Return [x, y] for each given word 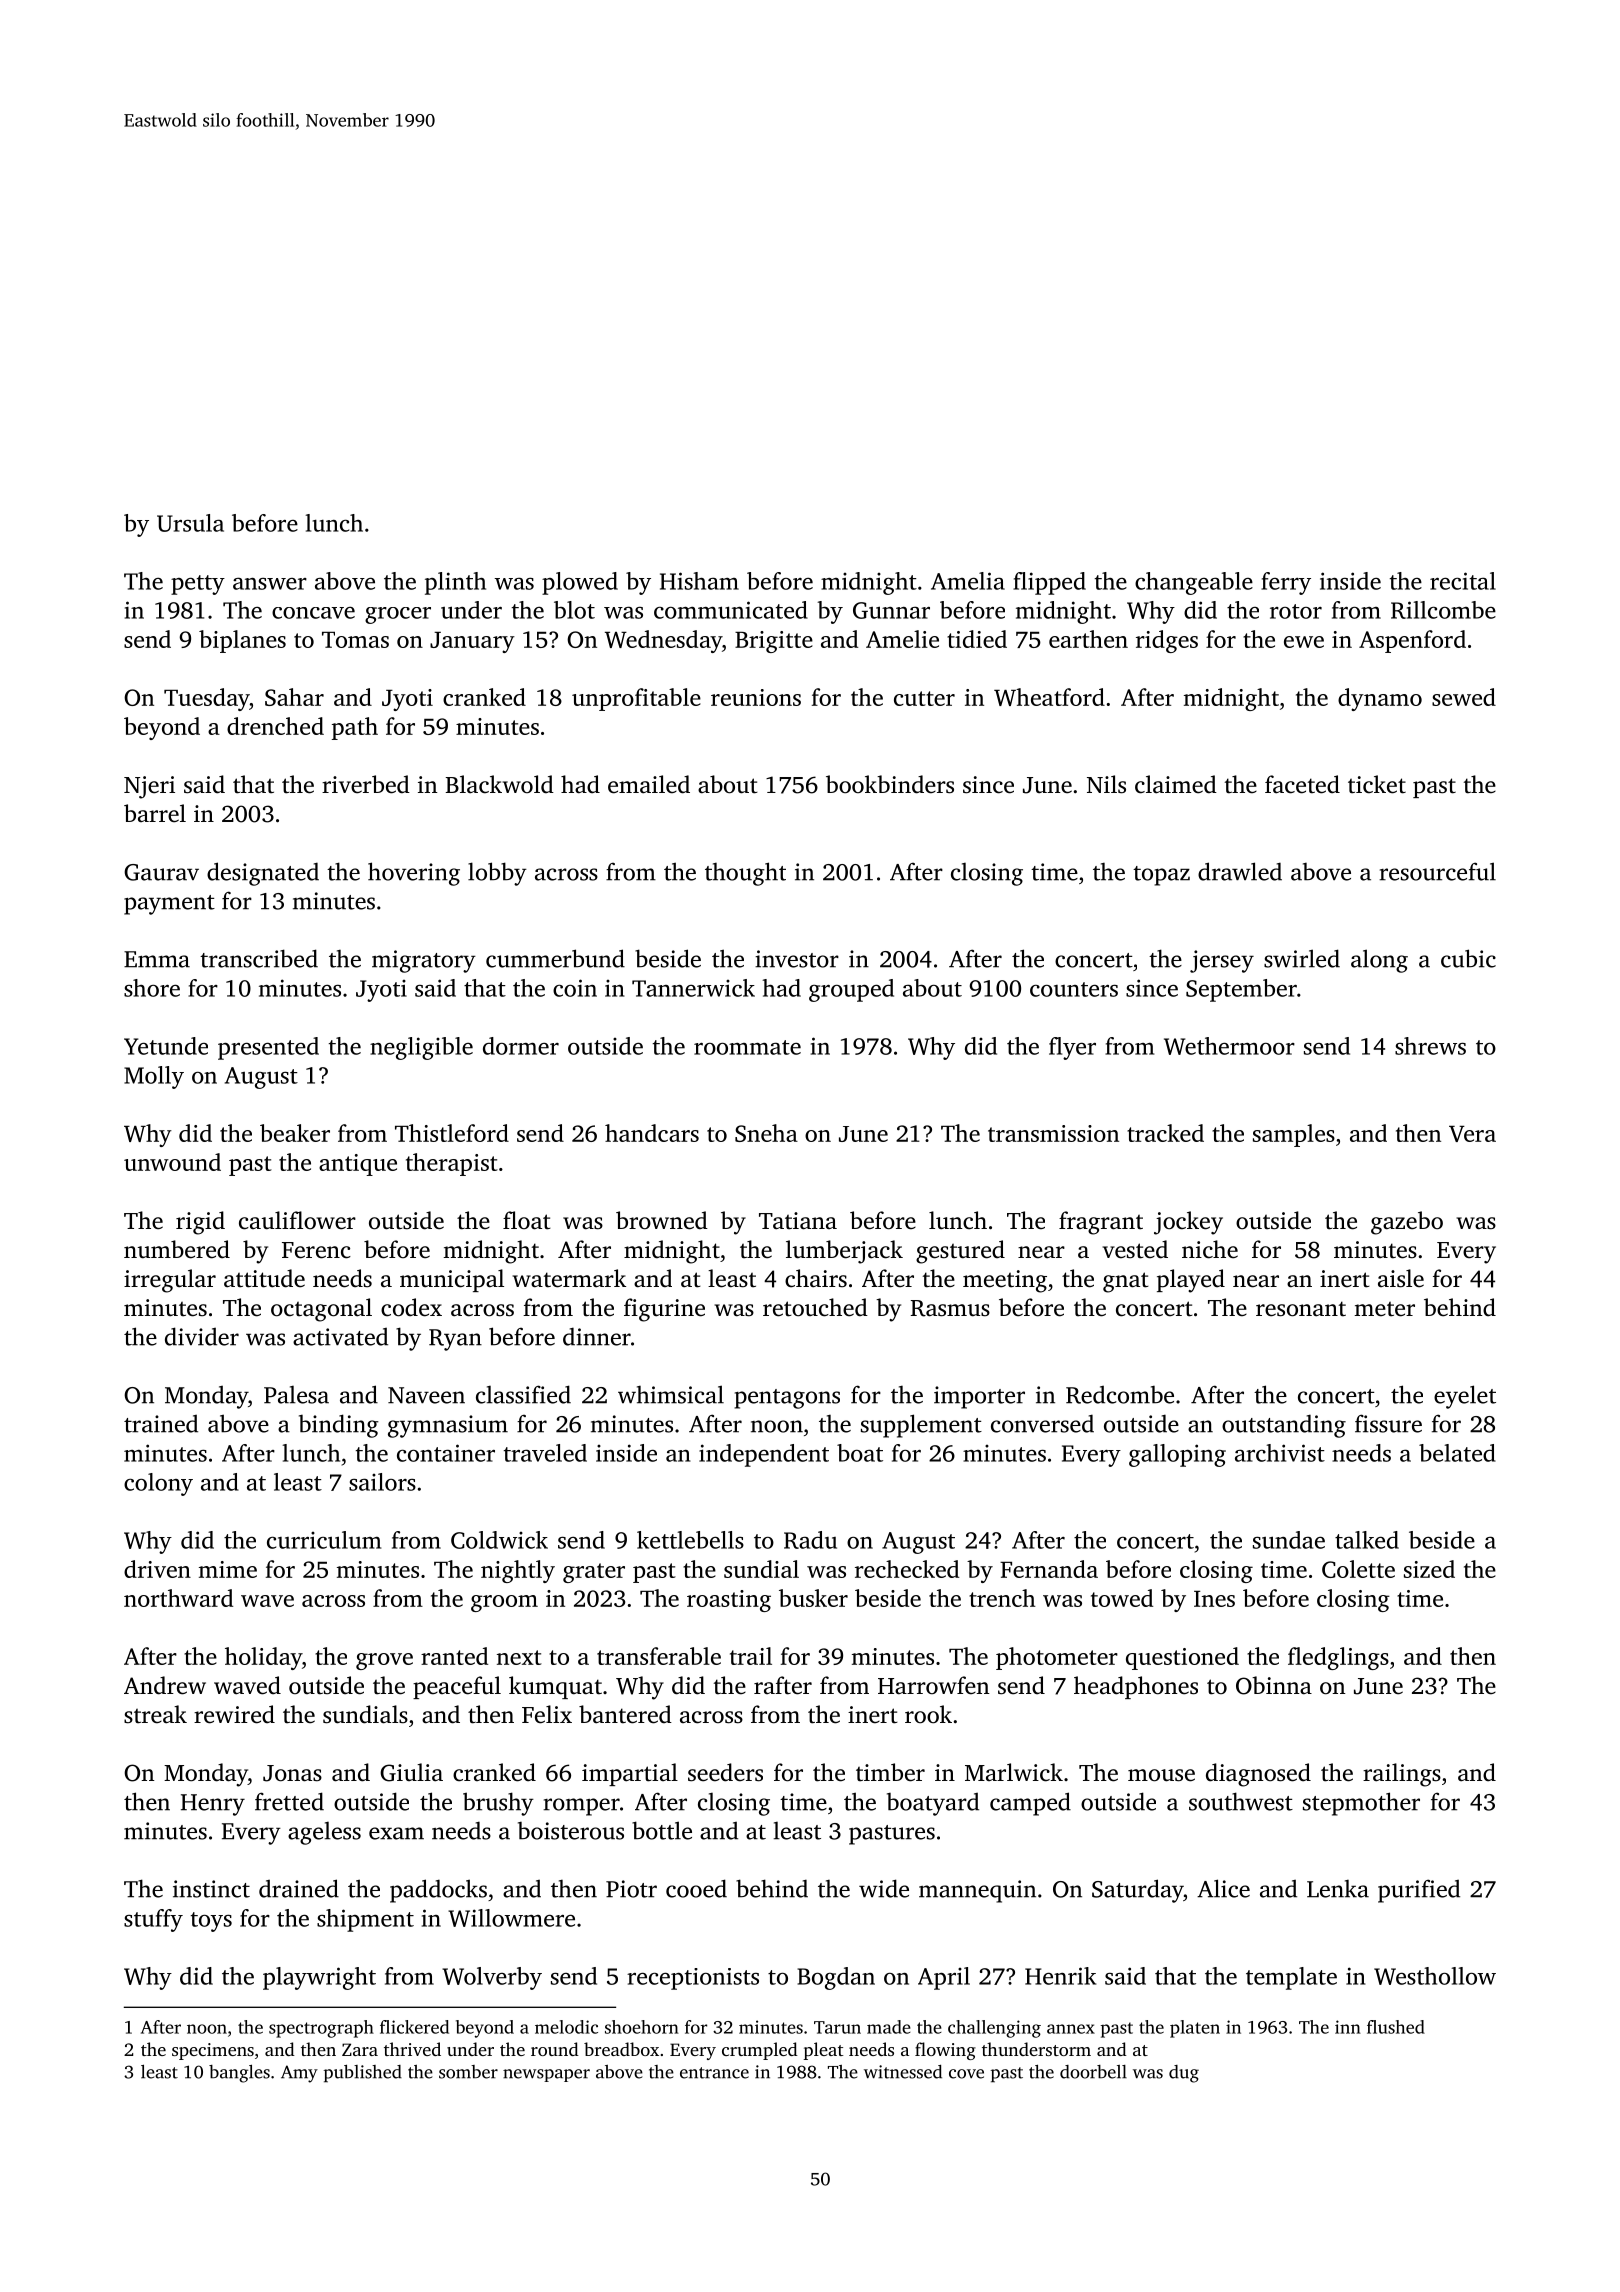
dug [1184, 2074]
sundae [1289, 1540]
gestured [960, 1252]
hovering [414, 874]
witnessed [903, 2072]
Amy [299, 2074]
